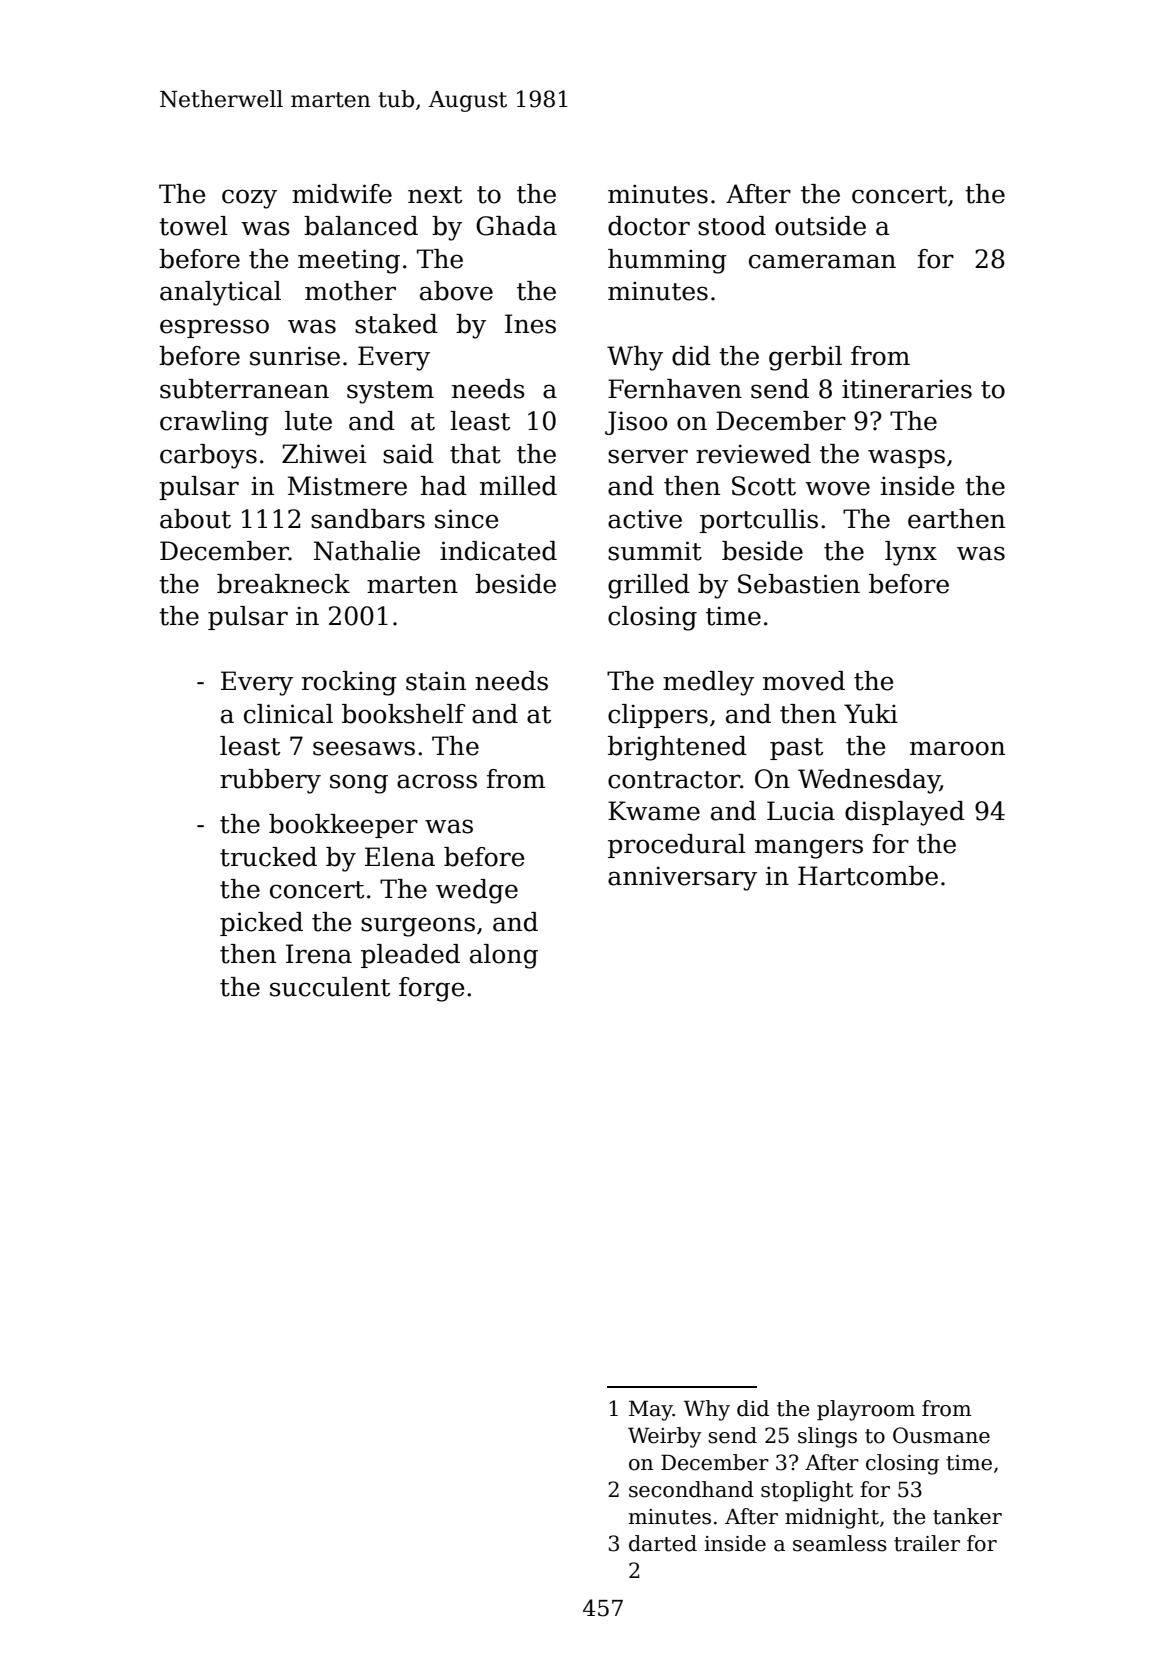 This page has width=1165, height=1654. What do you see at coordinates (663, 1543) in the page?
I see `darted` at bounding box center [663, 1543].
